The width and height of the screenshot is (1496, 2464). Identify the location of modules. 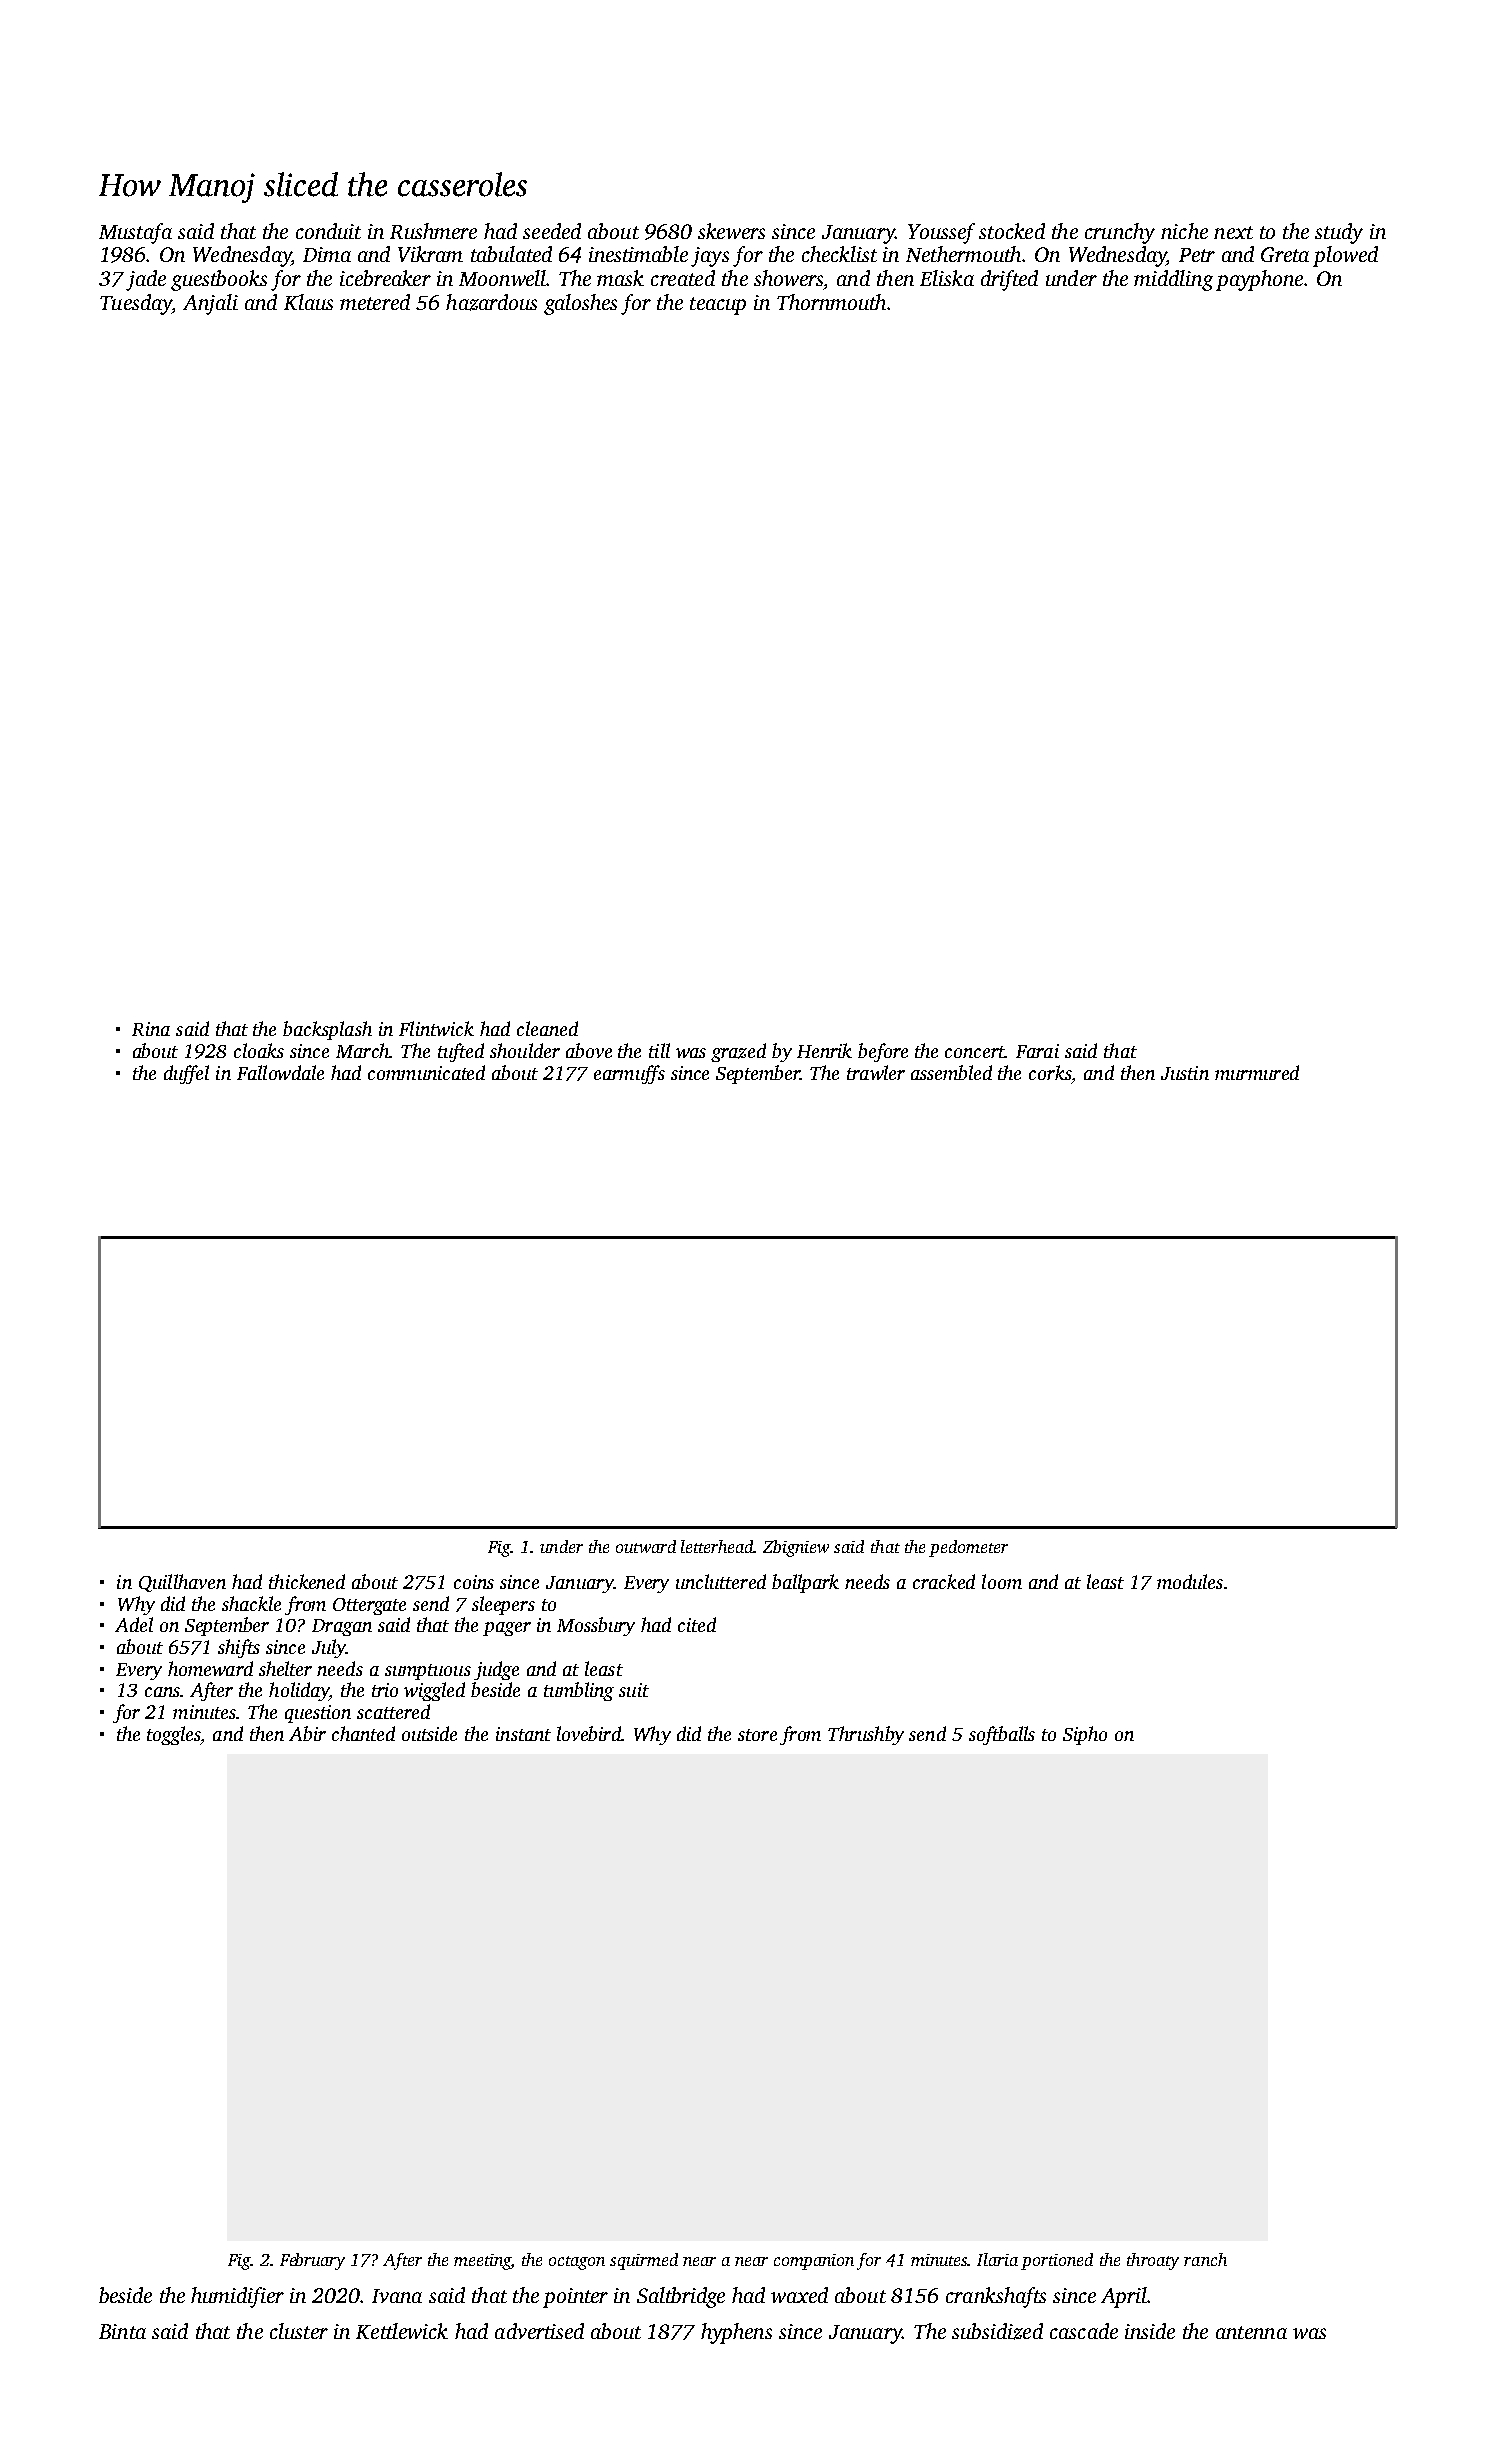
(1190, 1581).
